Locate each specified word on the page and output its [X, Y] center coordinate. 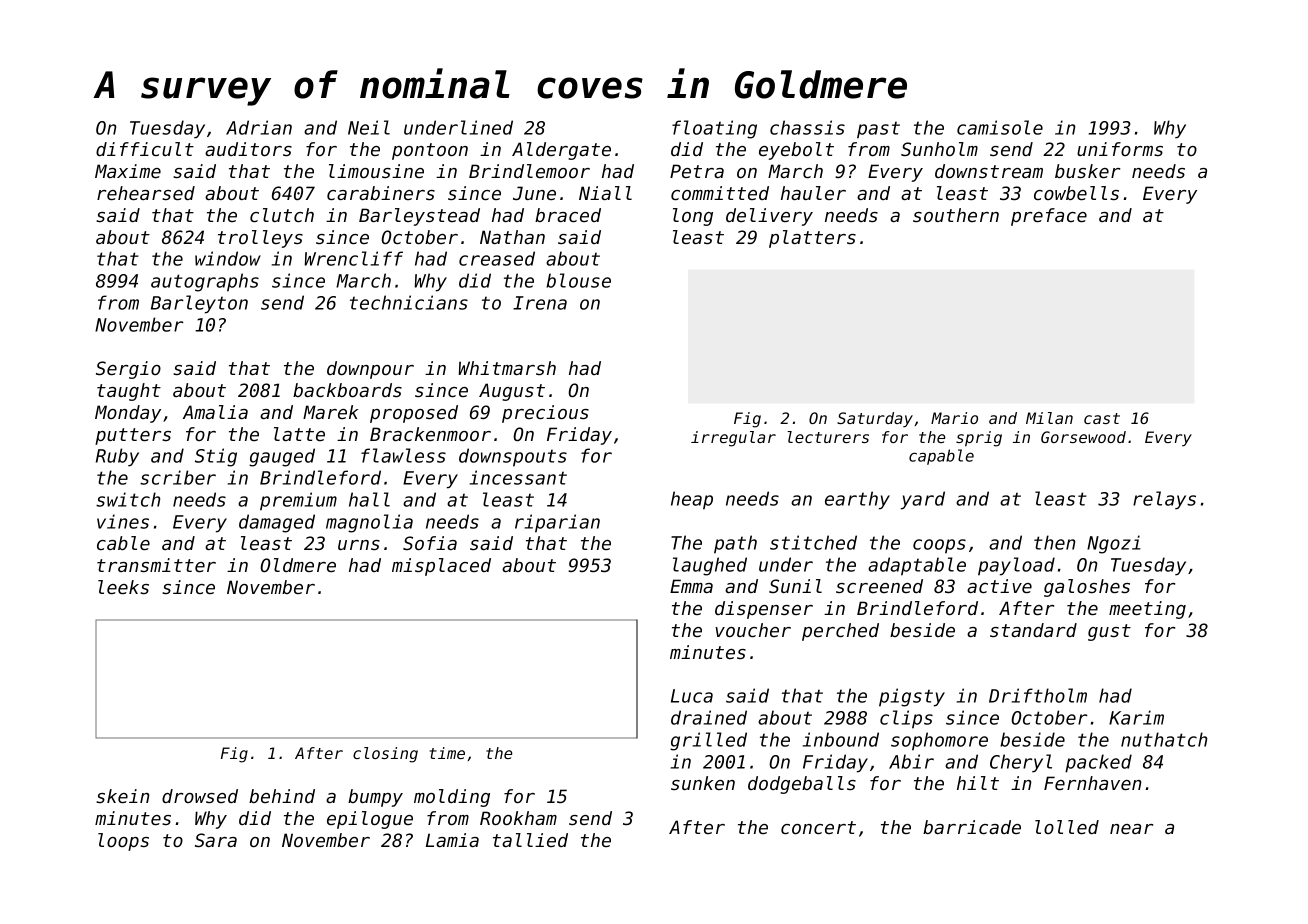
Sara [216, 840]
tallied [530, 840]
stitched [813, 542]
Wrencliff [354, 258]
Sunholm [939, 149]
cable [123, 543]
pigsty [912, 697]
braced [568, 215]
